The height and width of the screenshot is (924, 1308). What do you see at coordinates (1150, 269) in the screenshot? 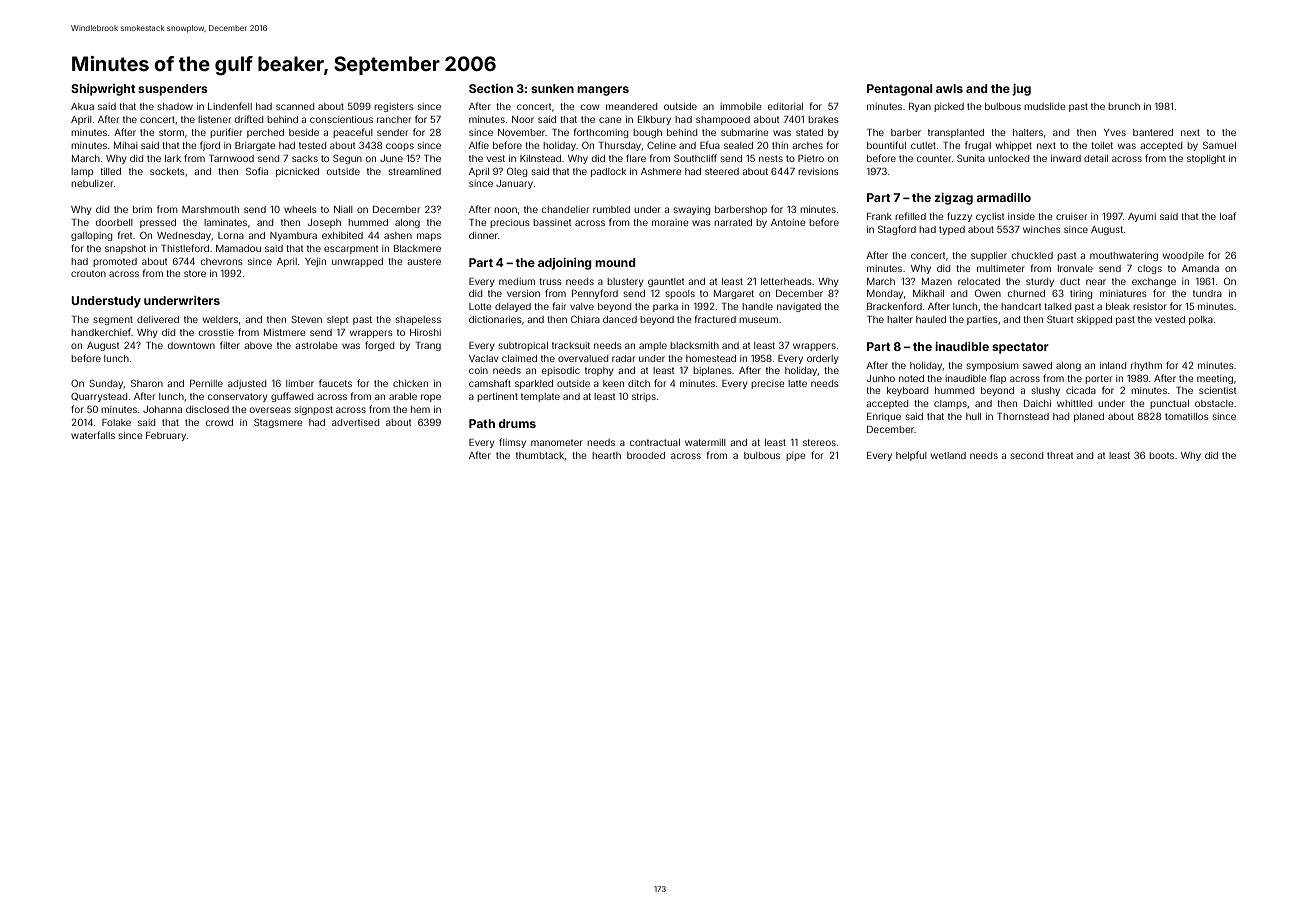
I see `clogs` at bounding box center [1150, 269].
